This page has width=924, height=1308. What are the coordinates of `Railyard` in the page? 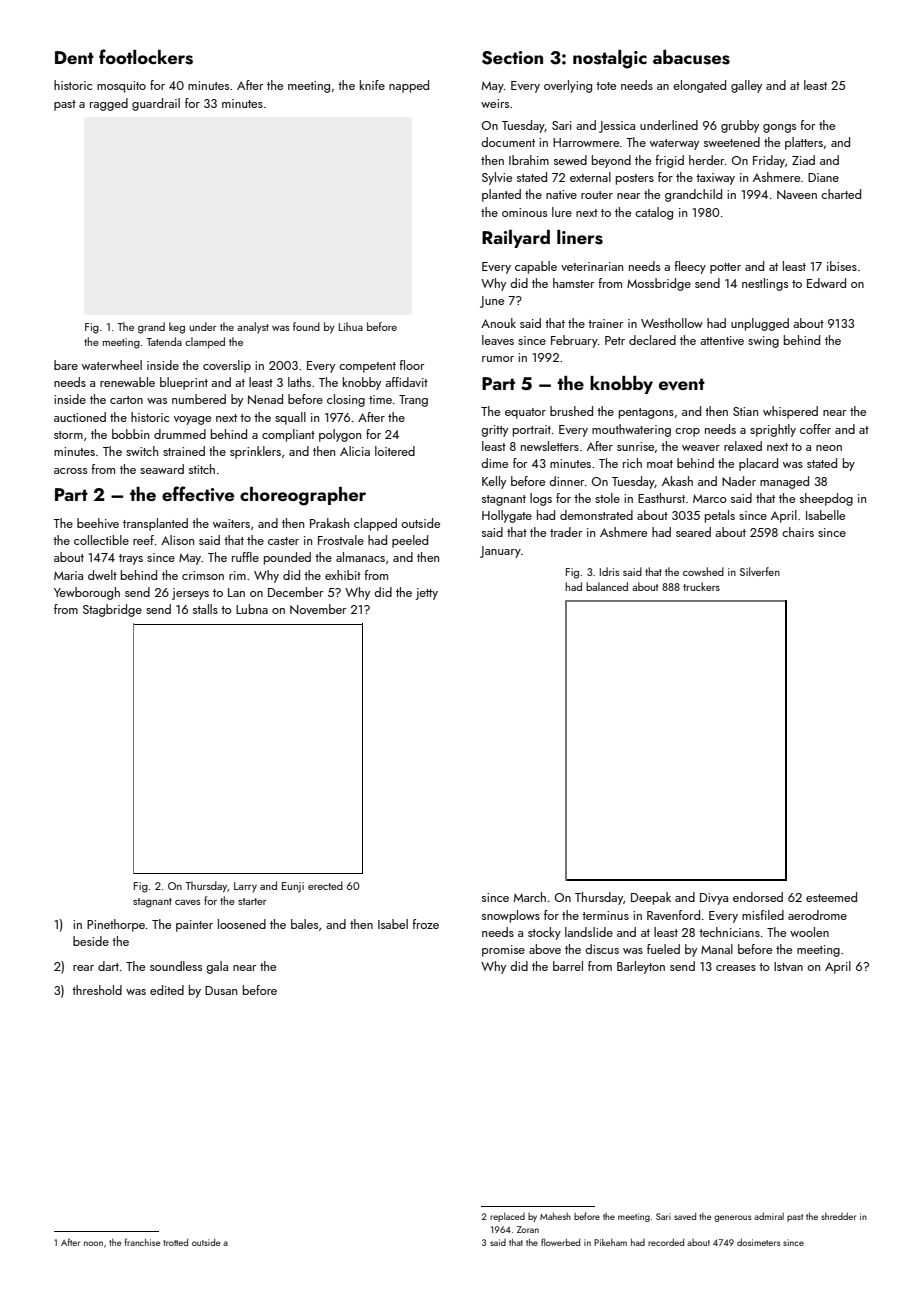 It's located at (516, 239).
